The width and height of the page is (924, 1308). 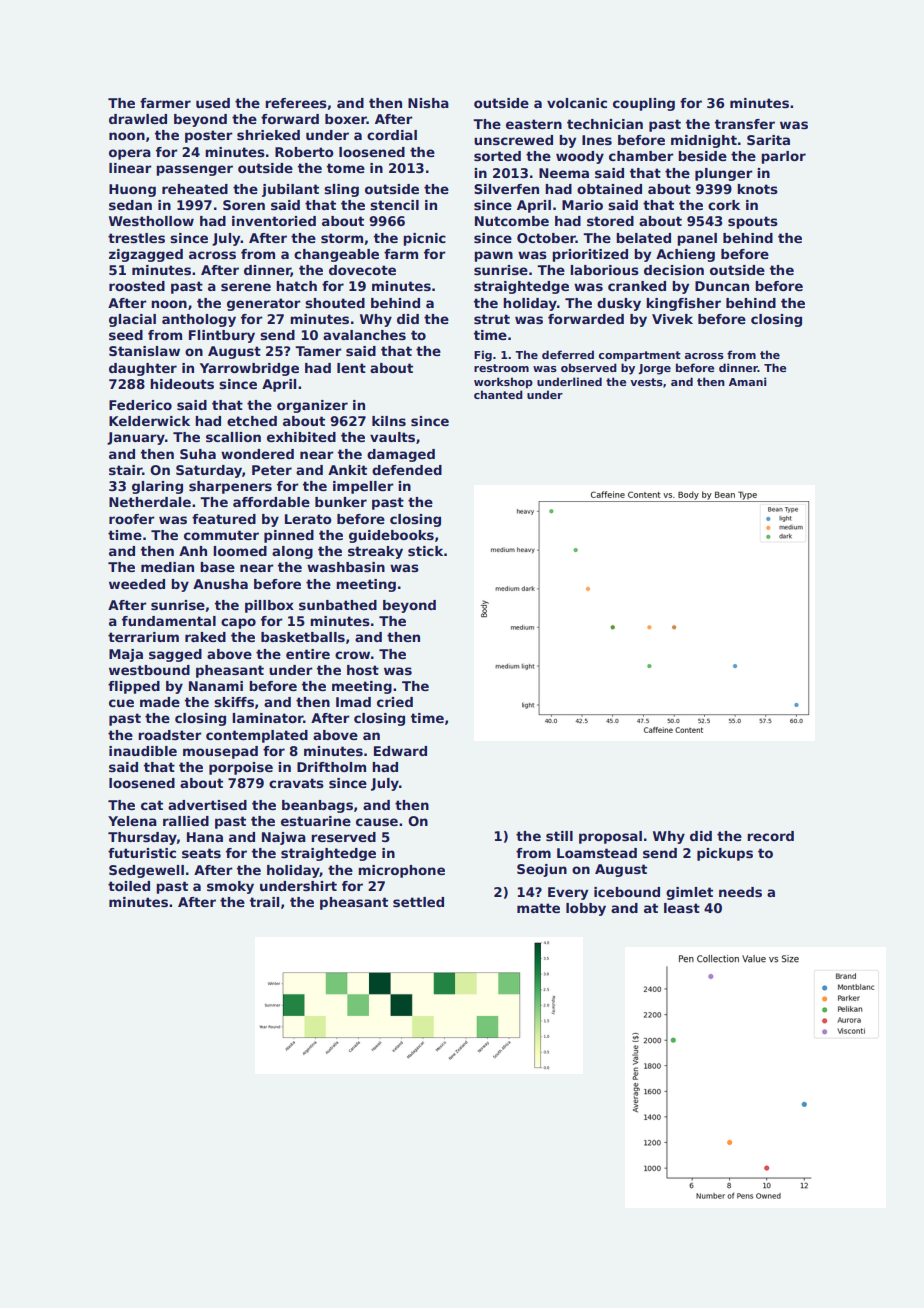 I want to click on futuristic, so click(x=142, y=853).
